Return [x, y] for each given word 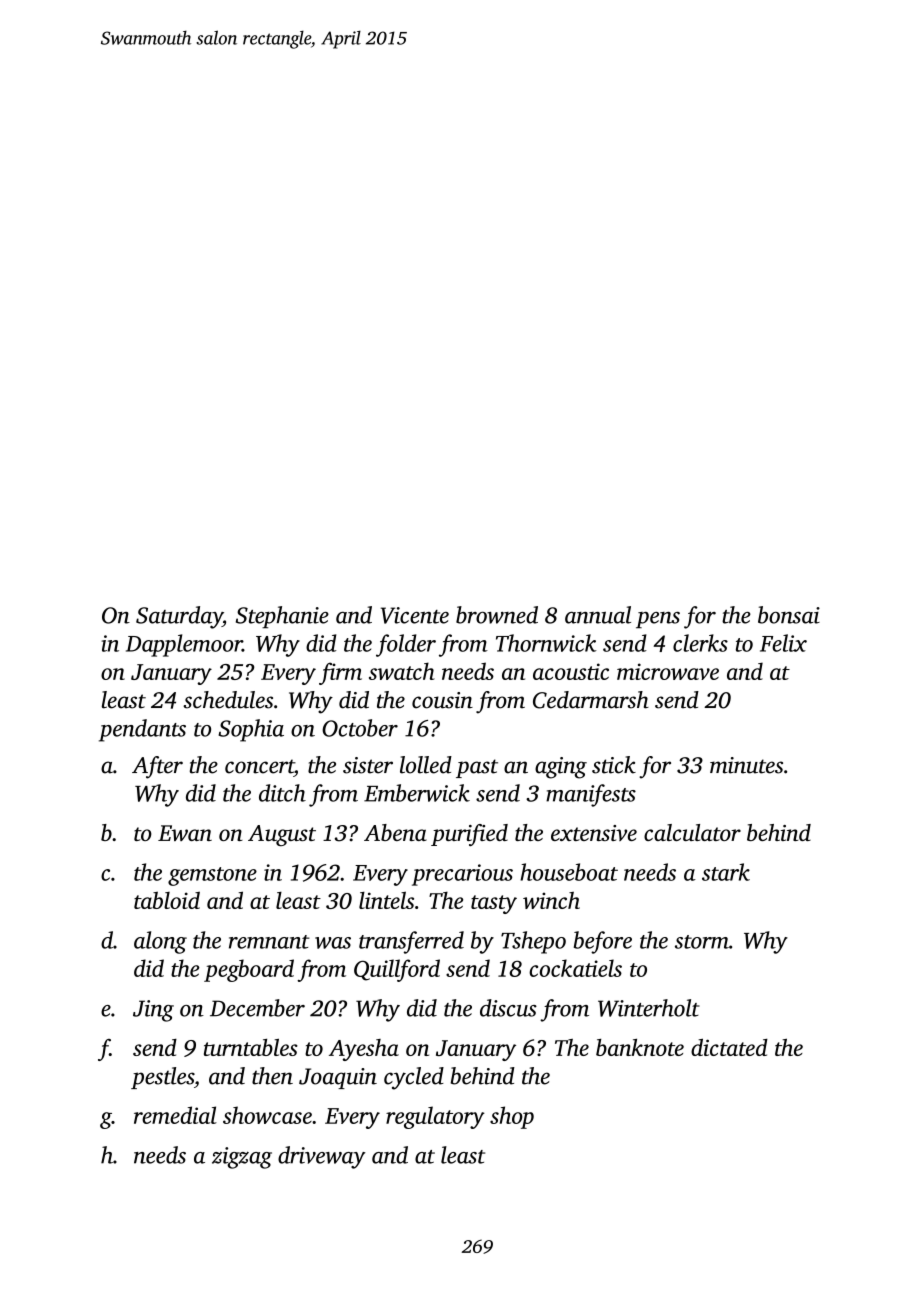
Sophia [251, 730]
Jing [153, 1011]
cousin [442, 700]
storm [702, 942]
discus [508, 1008]
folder [406, 645]
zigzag [242, 1158]
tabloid [167, 900]
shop [512, 1117]
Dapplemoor [184, 645]
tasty [494, 904]
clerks [700, 643]
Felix [783, 643]
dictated [729, 1047]
